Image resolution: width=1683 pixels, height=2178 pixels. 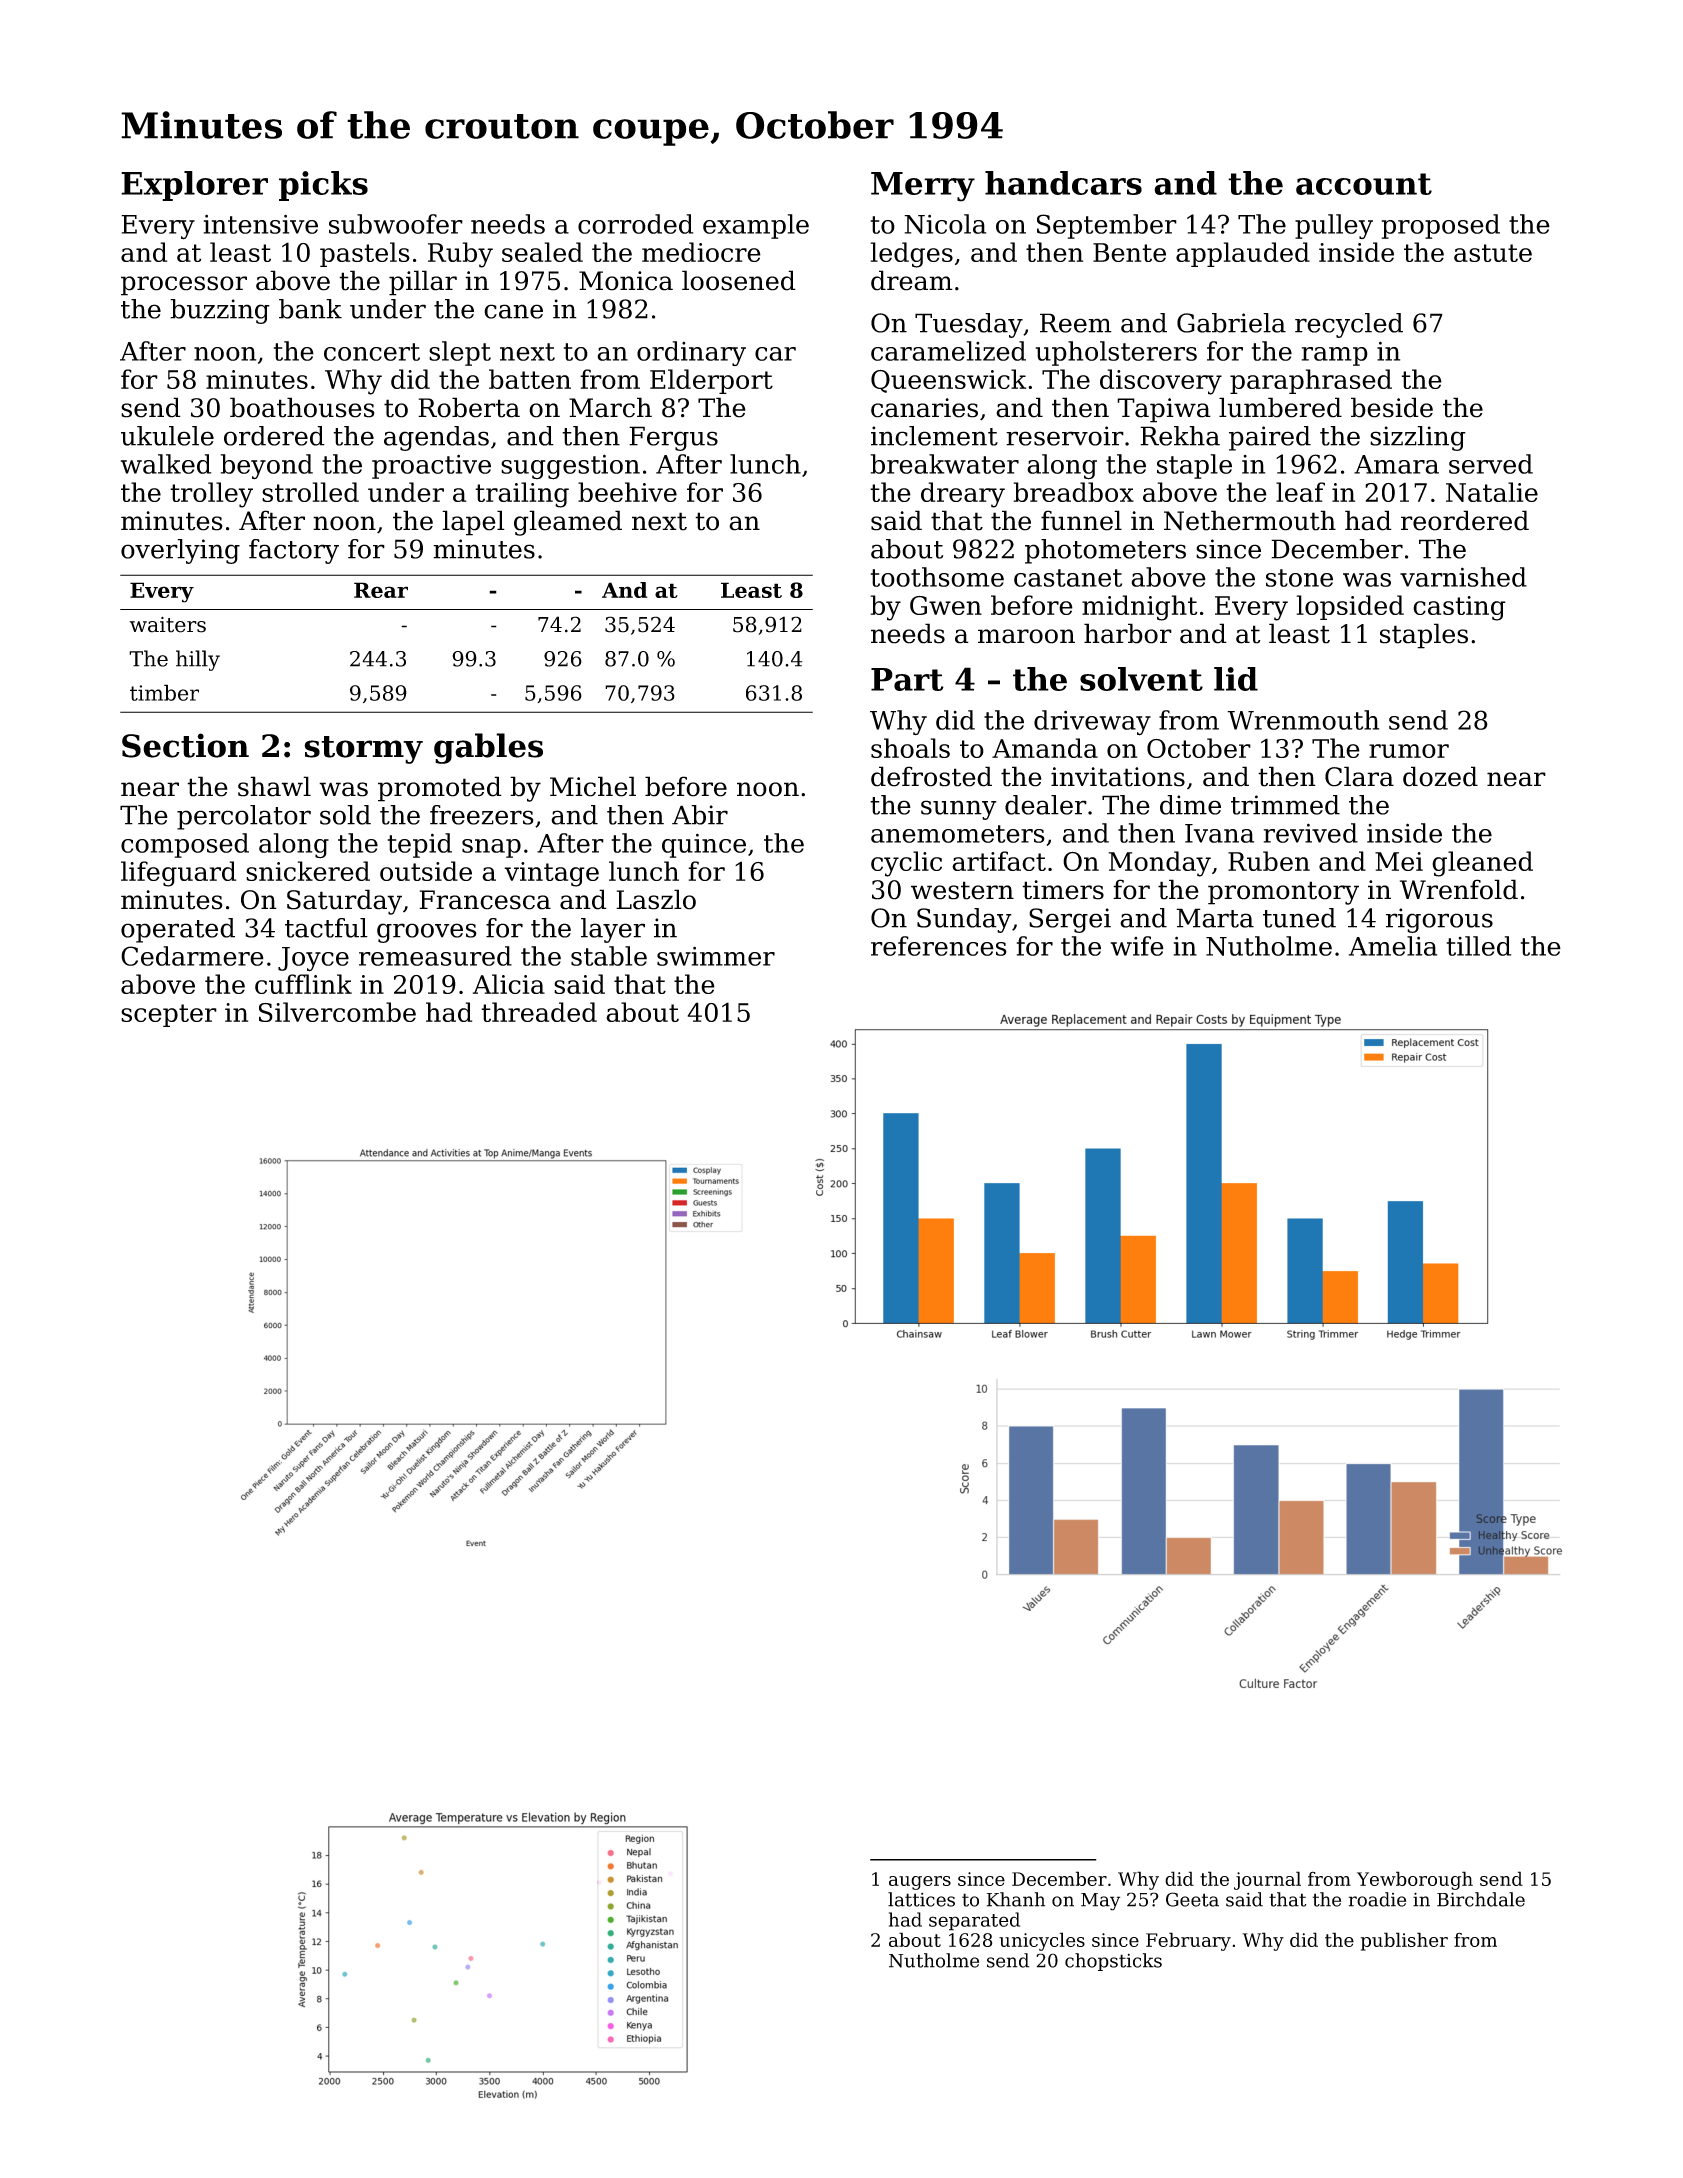 What do you see at coordinates (920, 1883) in the page?
I see `augers` at bounding box center [920, 1883].
